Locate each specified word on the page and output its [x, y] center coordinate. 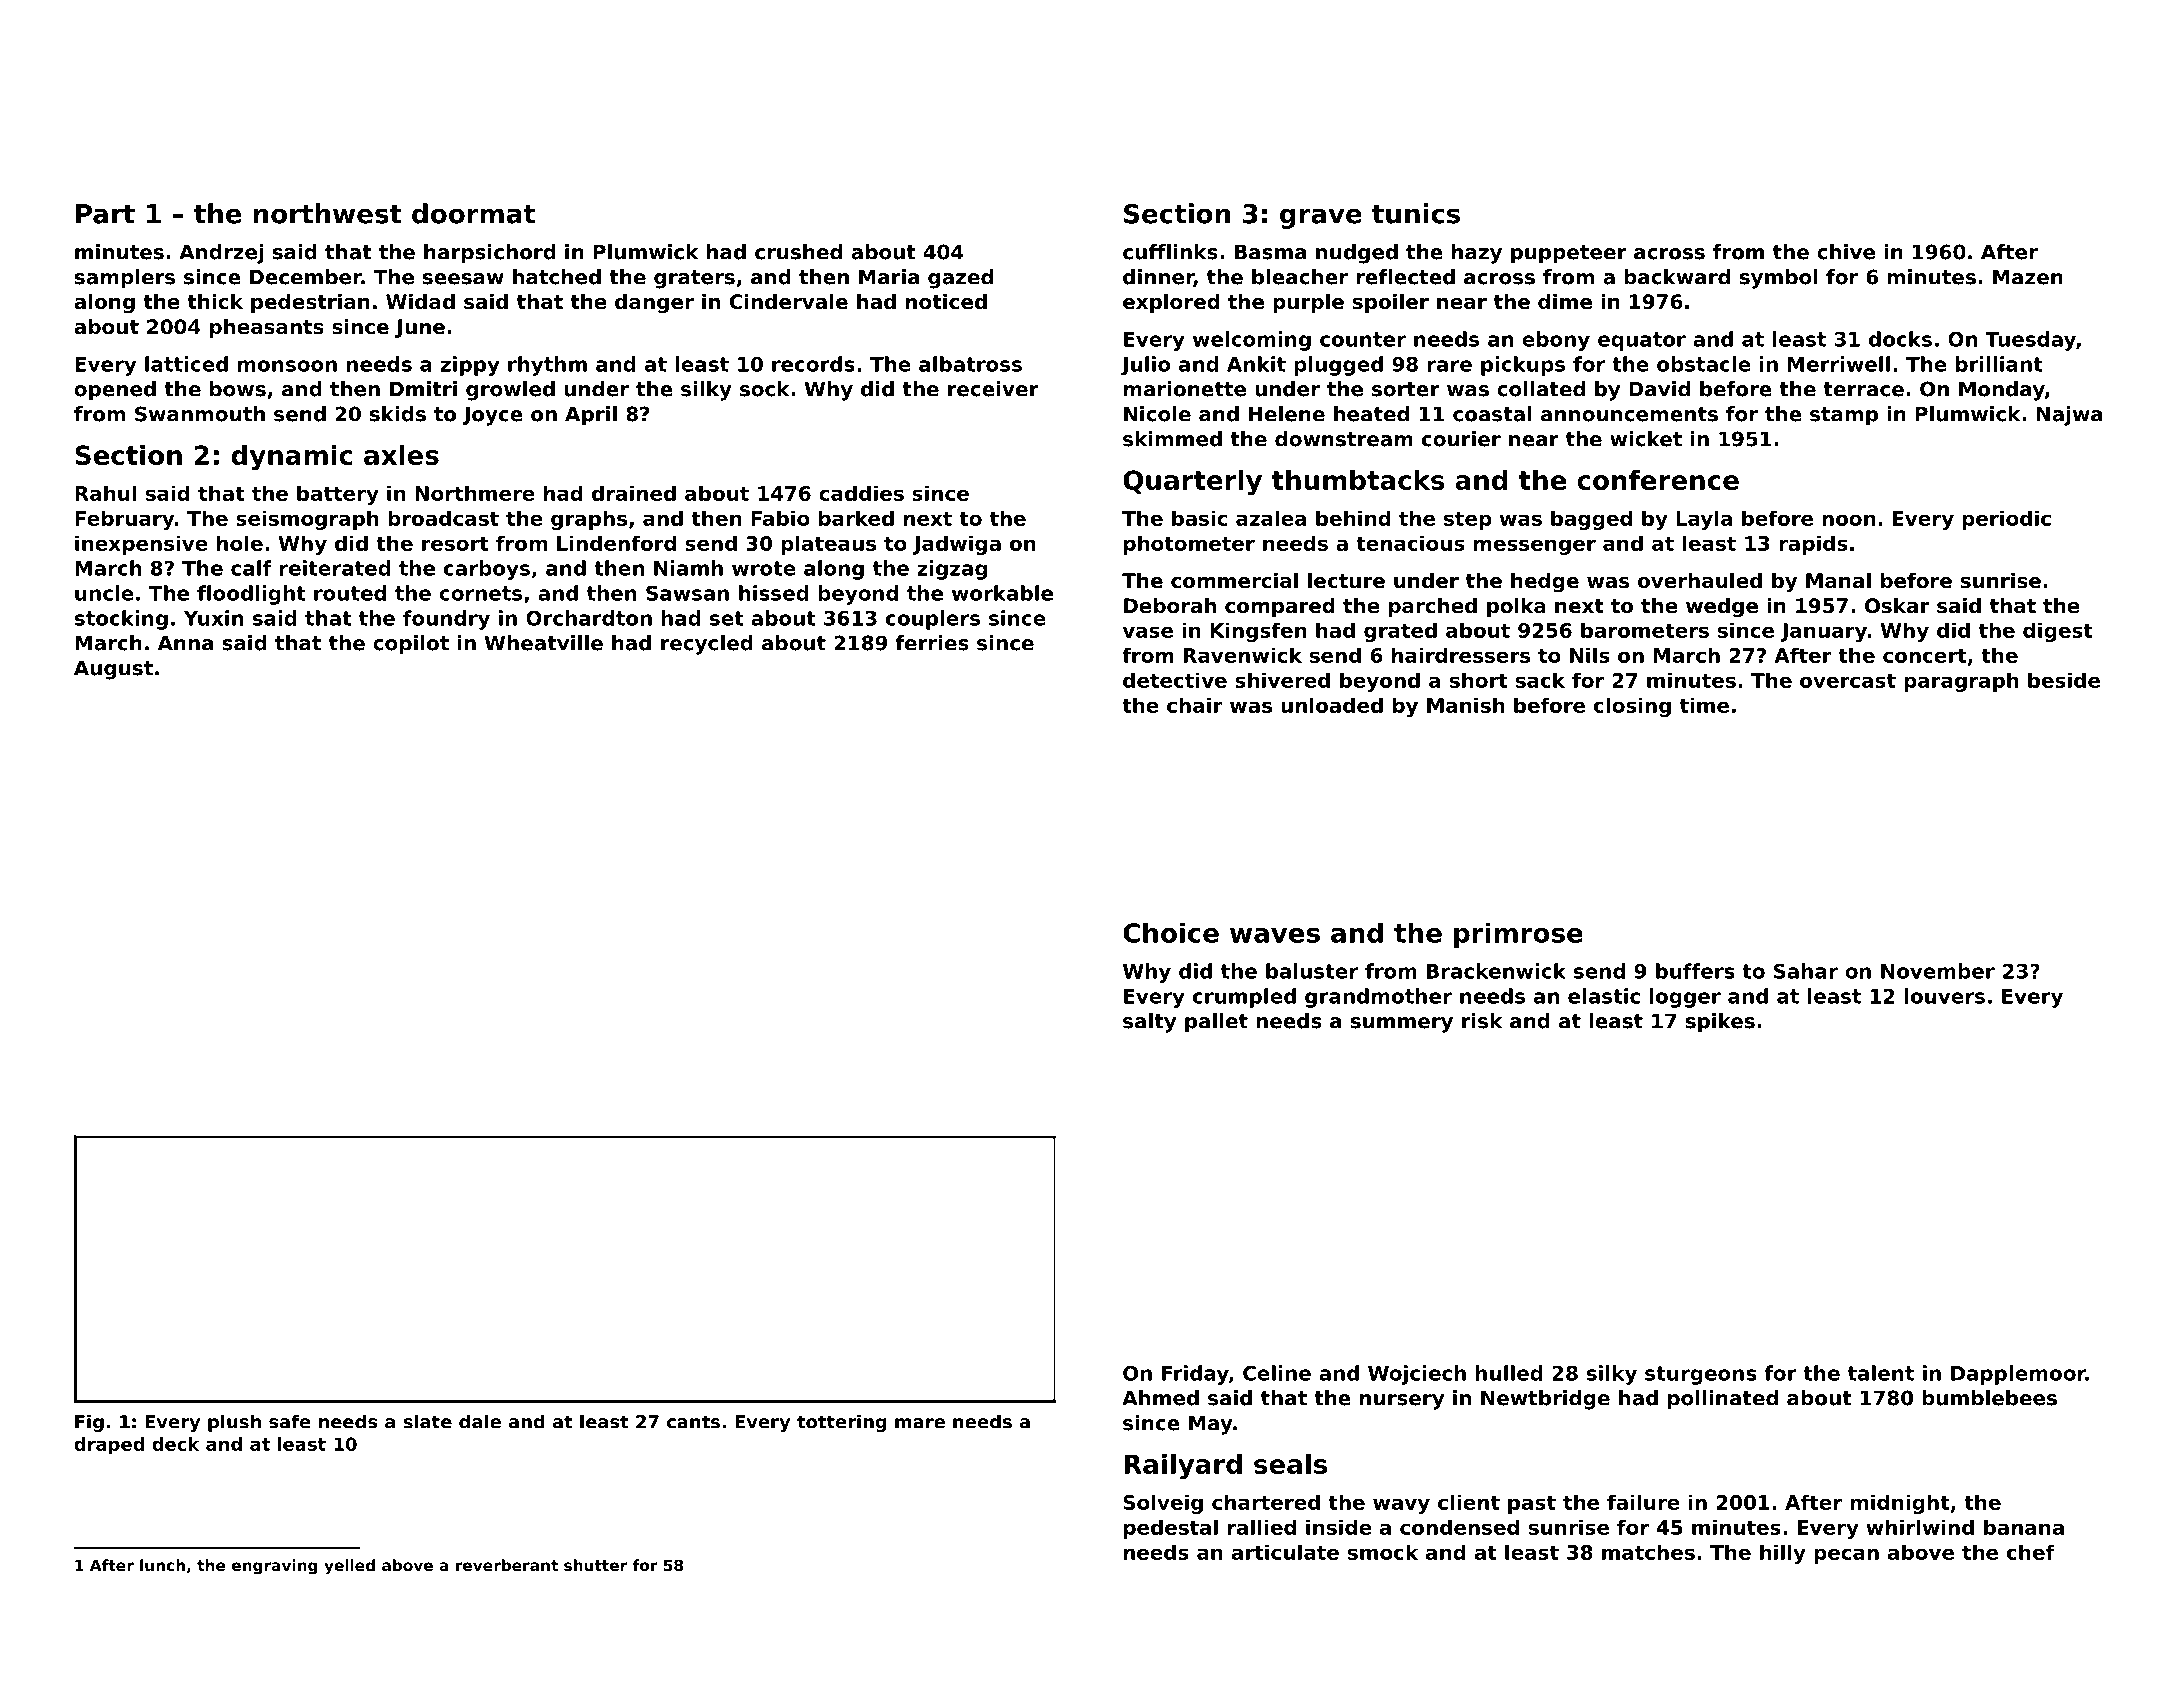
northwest [327, 213]
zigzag [952, 570]
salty [1149, 1023]
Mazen [2028, 277]
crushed [798, 252]
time [1704, 705]
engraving [274, 1567]
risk [1482, 1021]
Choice [1171, 932]
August [113, 670]
